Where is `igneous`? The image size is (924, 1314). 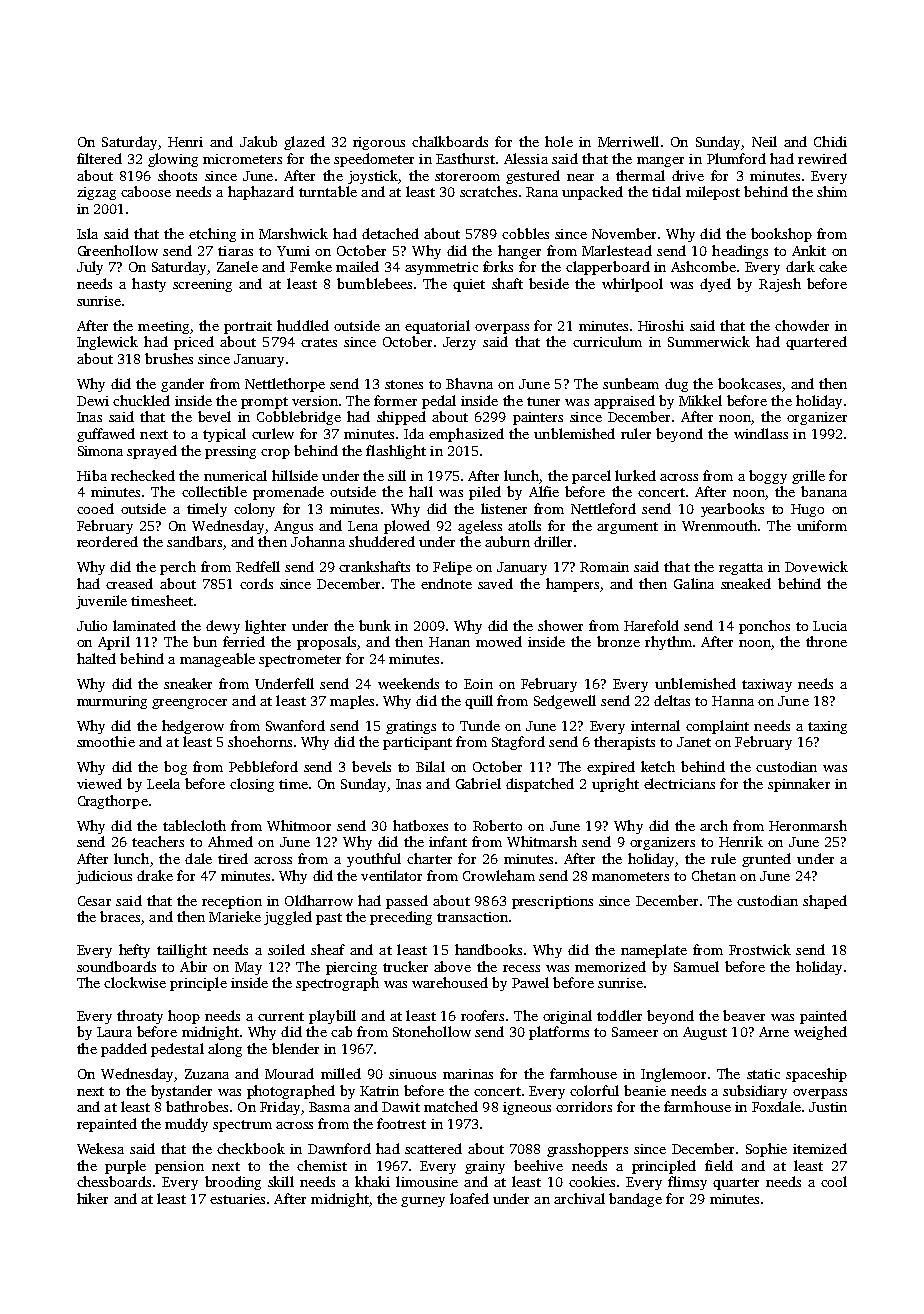
igneous is located at coordinates (527, 1108).
